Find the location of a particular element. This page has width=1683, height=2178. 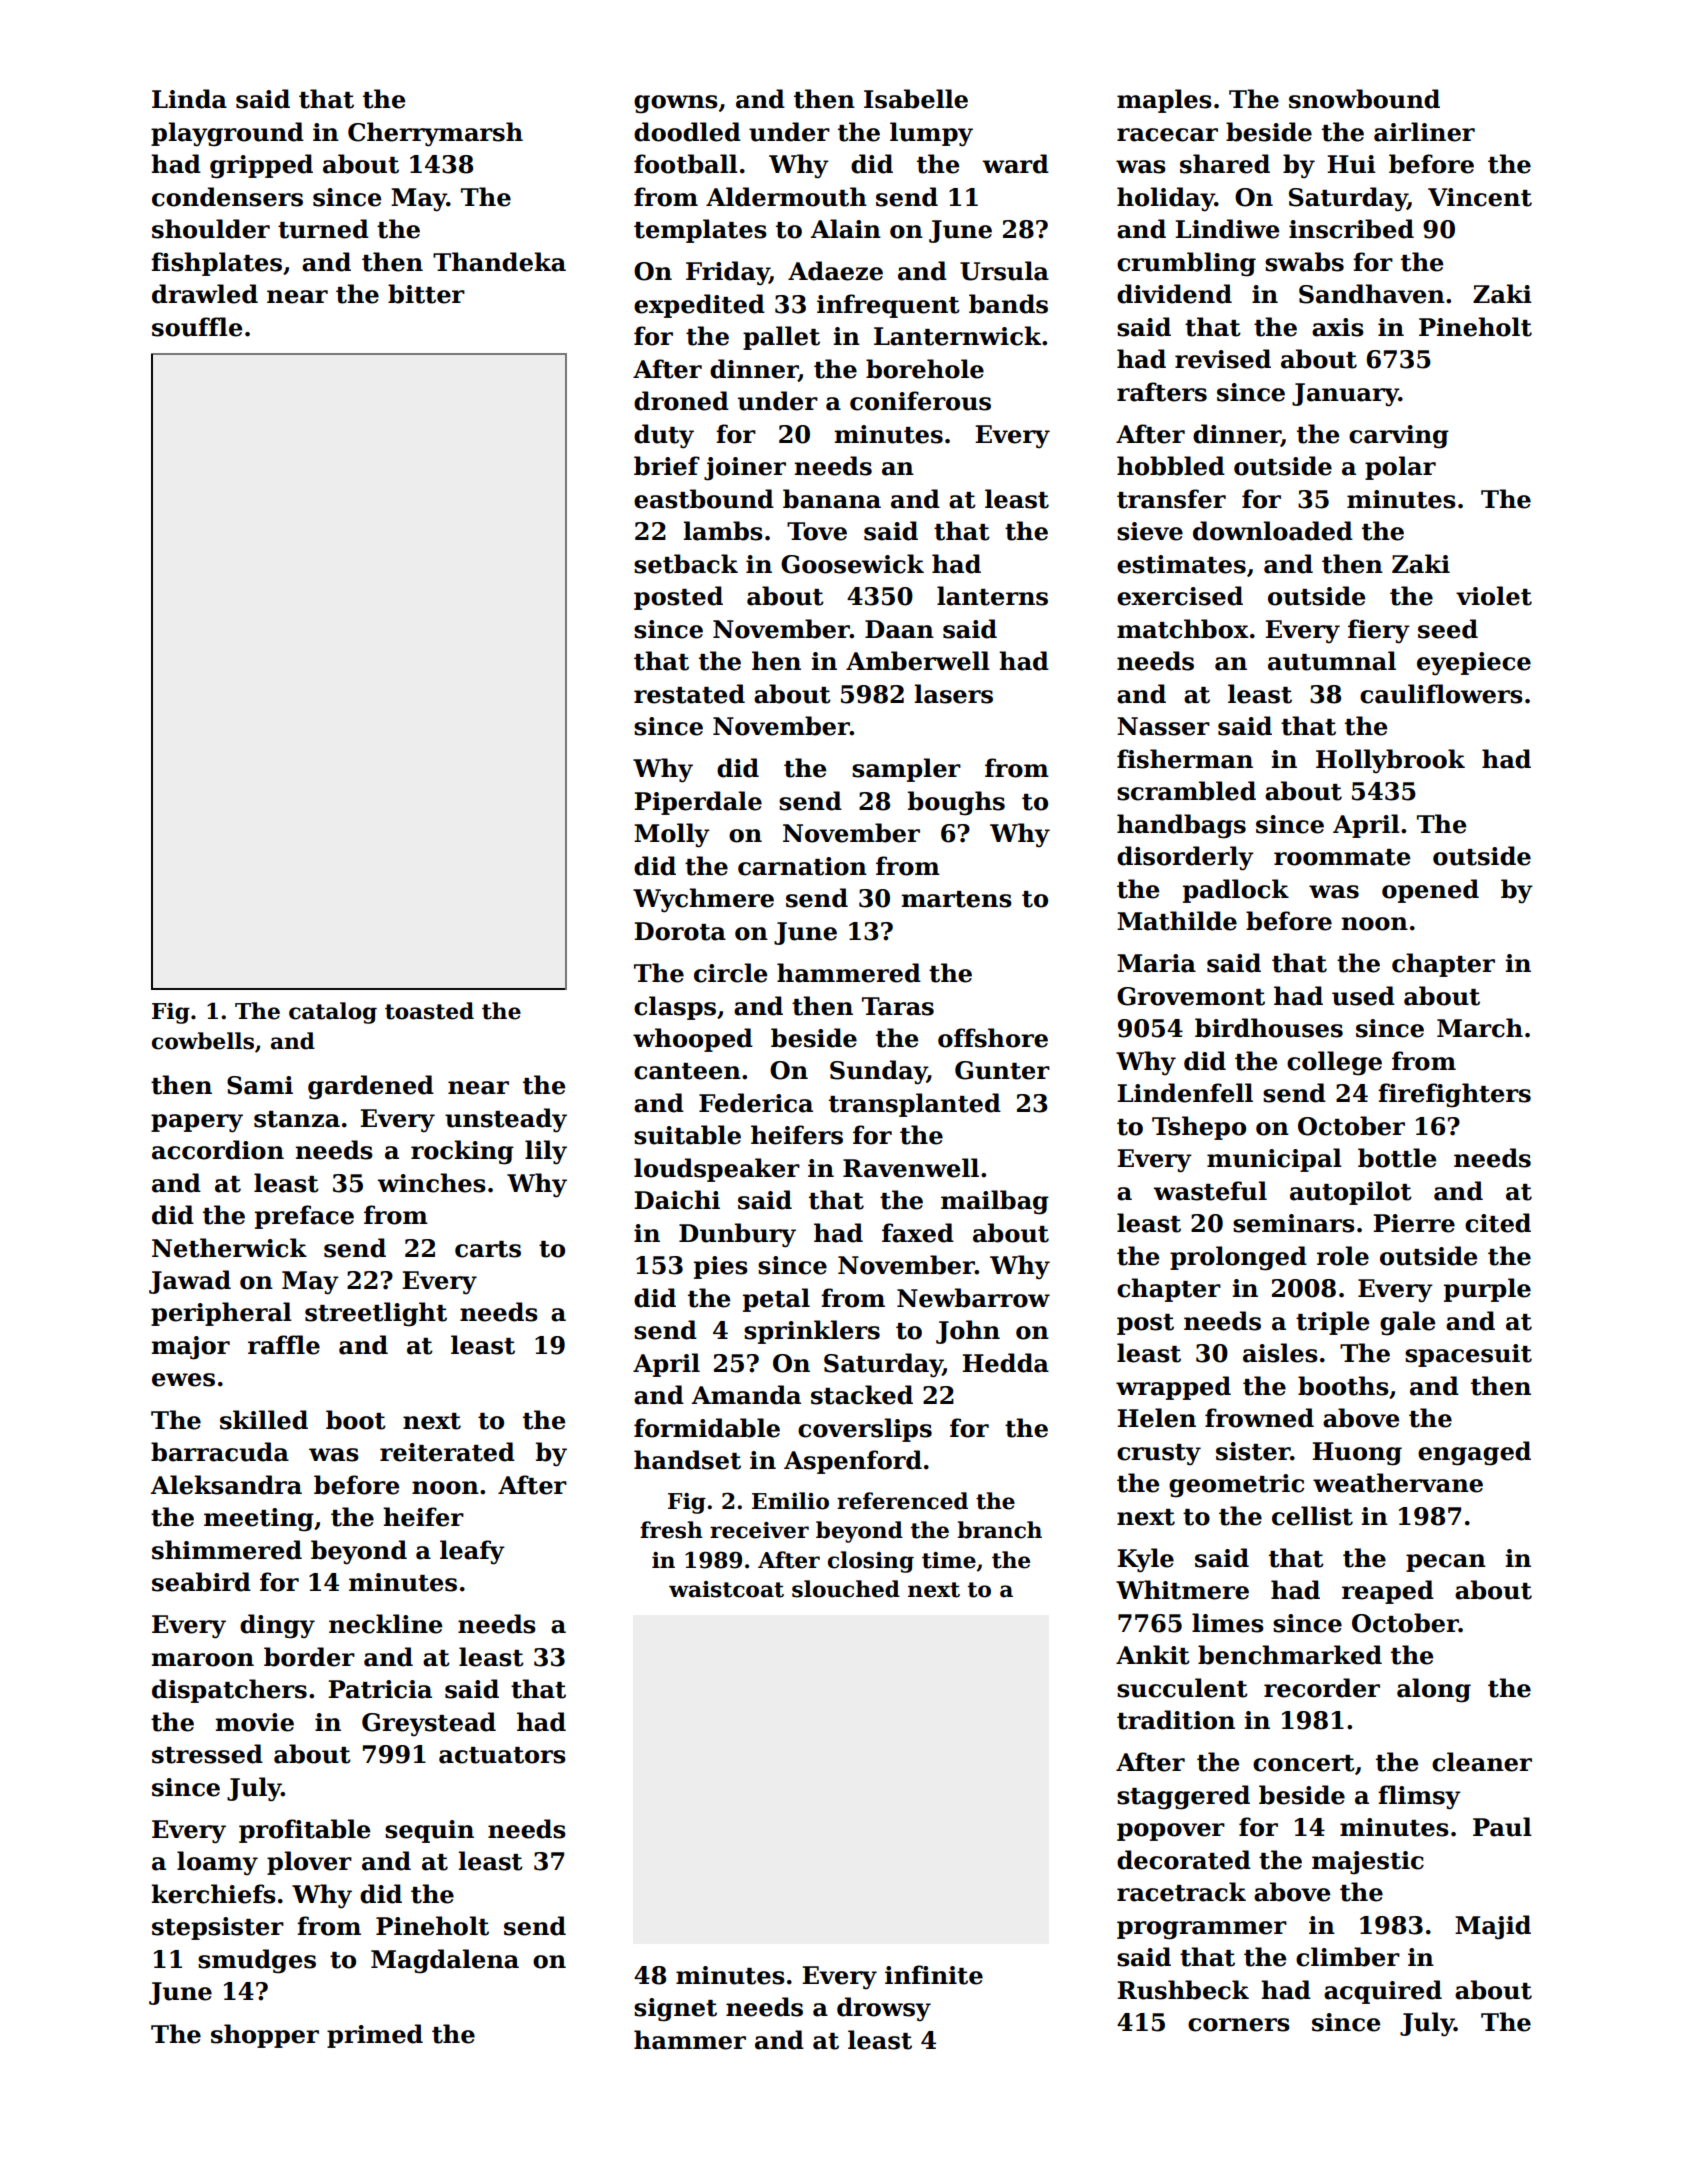

meeting is located at coordinates (259, 1520).
